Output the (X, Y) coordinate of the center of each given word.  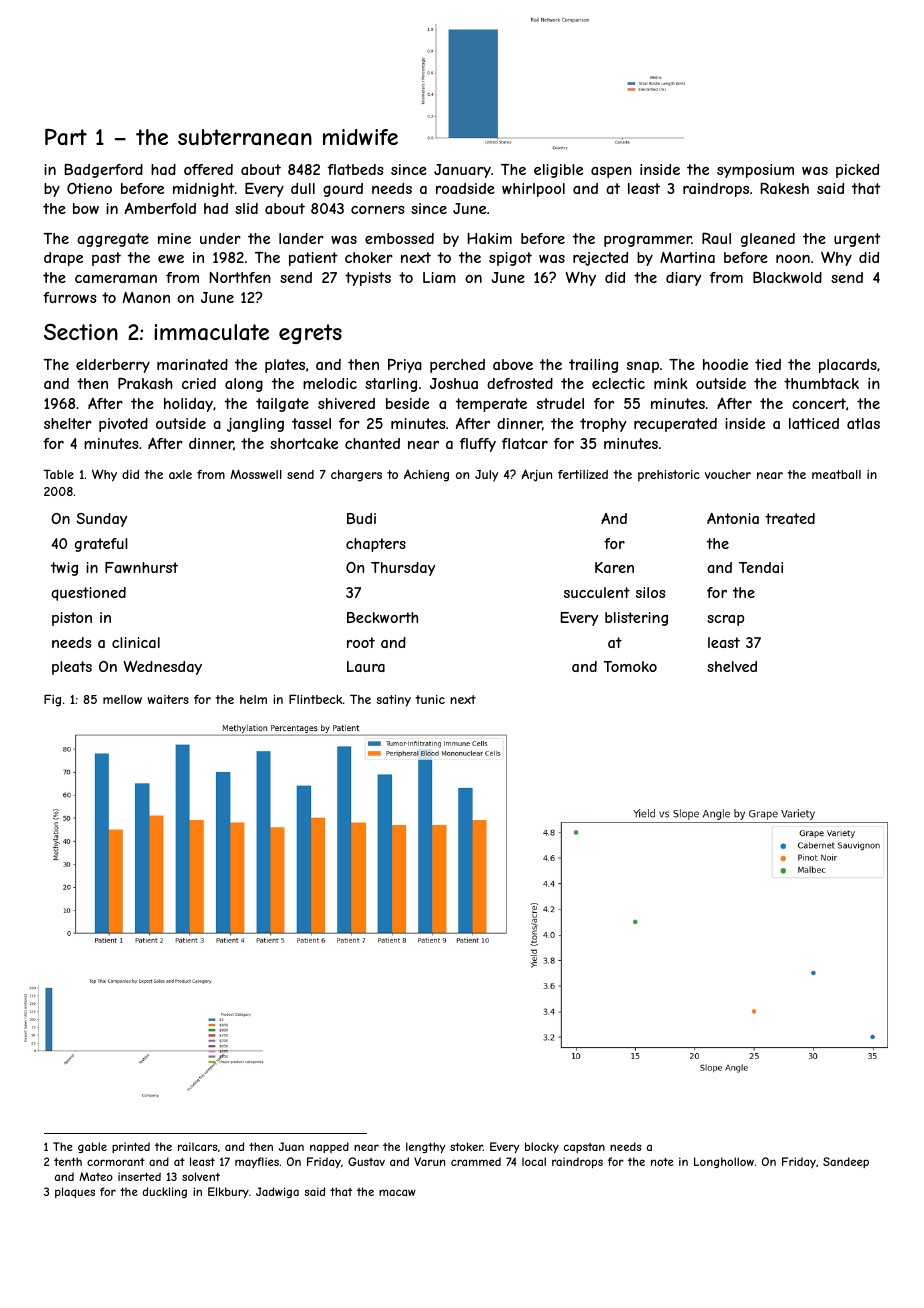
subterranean (245, 137)
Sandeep (846, 1162)
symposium (755, 171)
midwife (360, 137)
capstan (584, 1148)
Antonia (733, 518)
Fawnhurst (141, 567)
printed (131, 1147)
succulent (597, 592)
